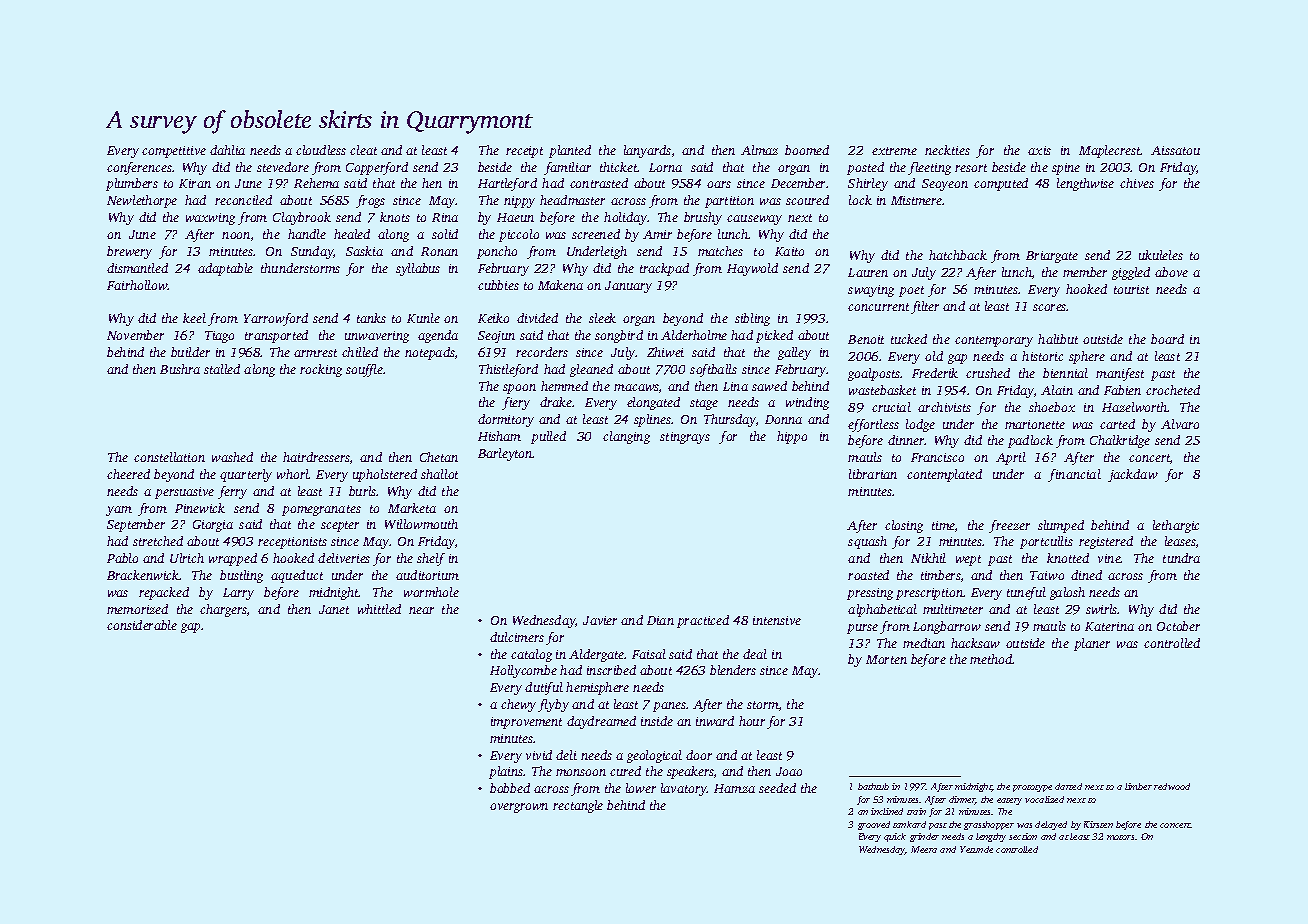 This screenshot has width=1308, height=924. I want to click on chives, so click(1137, 183).
